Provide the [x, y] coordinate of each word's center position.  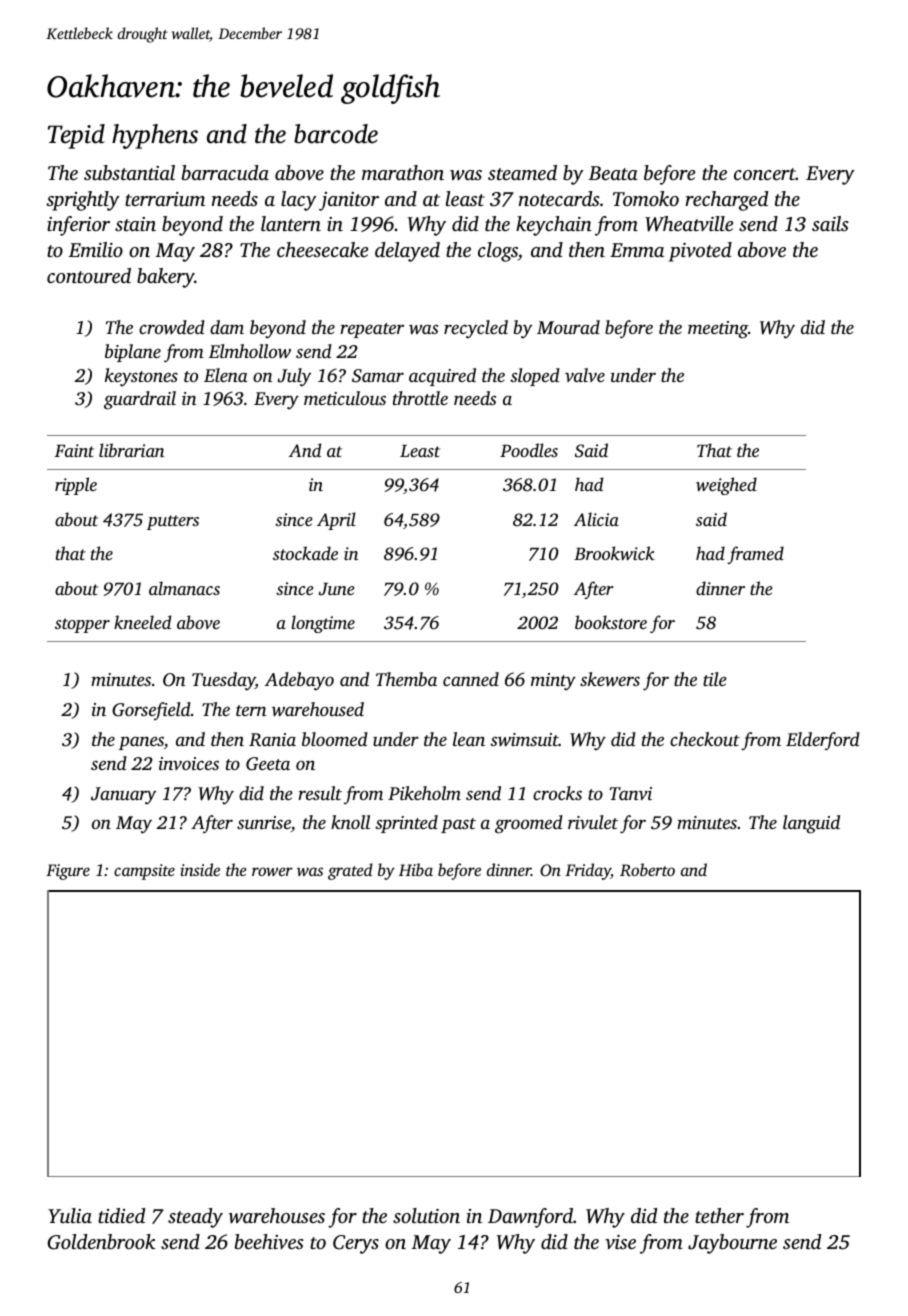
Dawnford [530, 1218]
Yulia [70, 1215]
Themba [406, 679]
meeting [718, 330]
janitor [349, 201]
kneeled [142, 622]
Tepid [76, 136]
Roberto [647, 870]
